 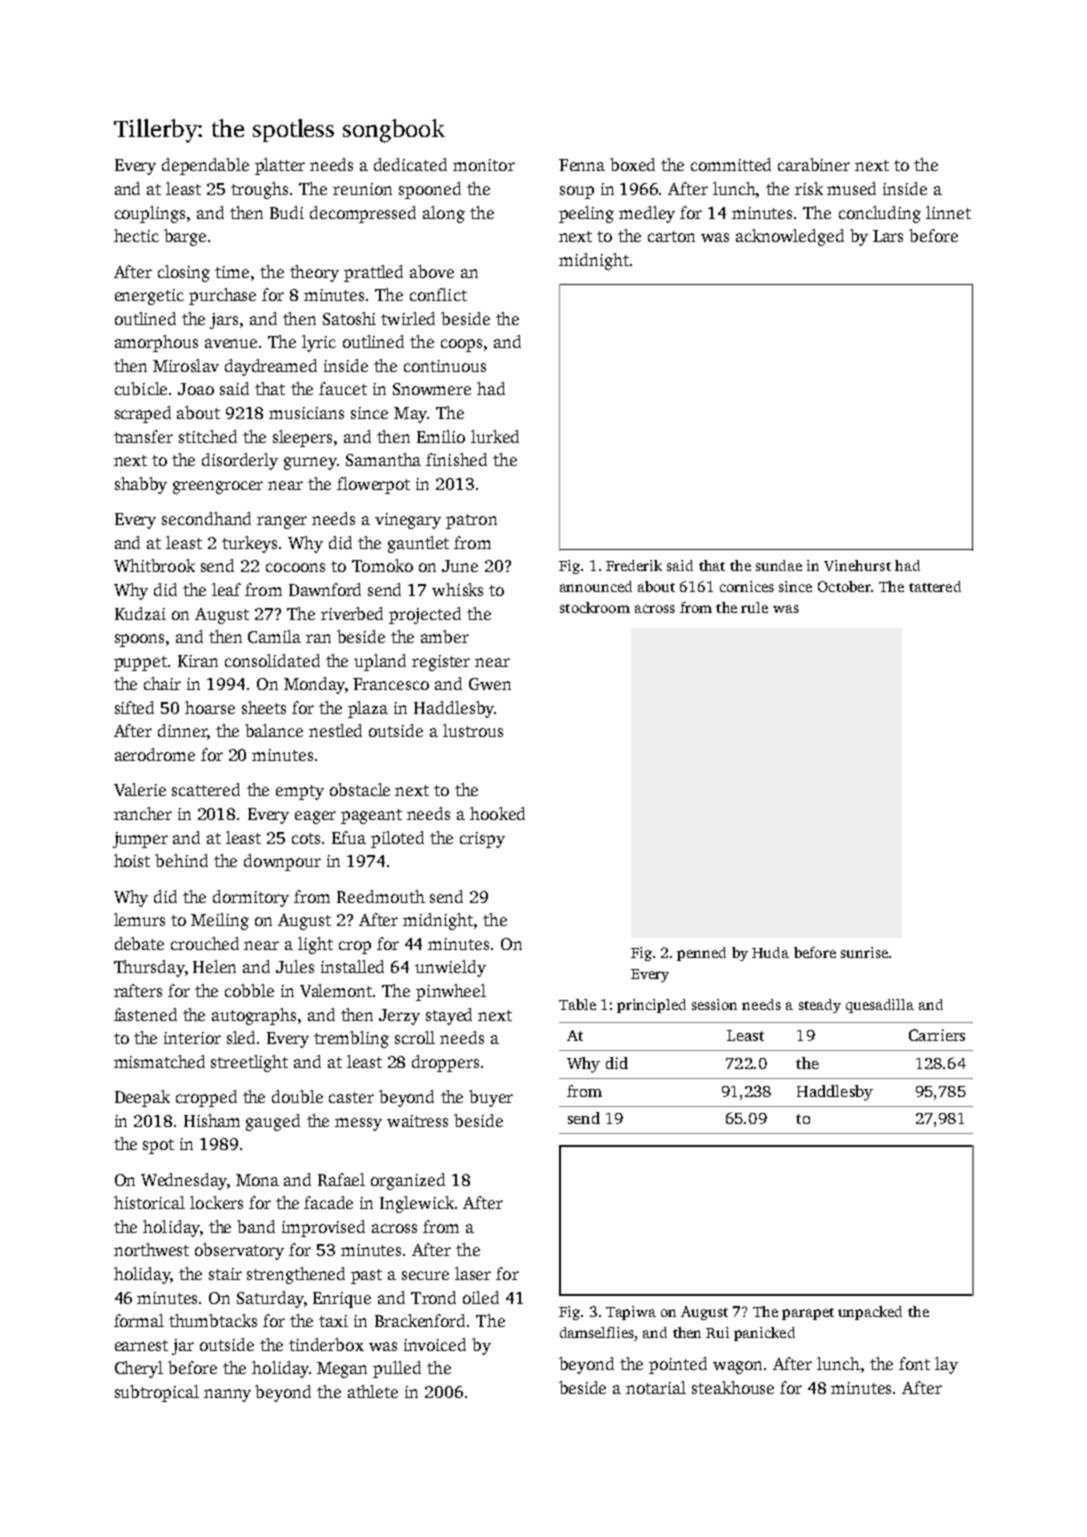 What do you see at coordinates (213, 1320) in the screenshot?
I see `thumbtacks` at bounding box center [213, 1320].
